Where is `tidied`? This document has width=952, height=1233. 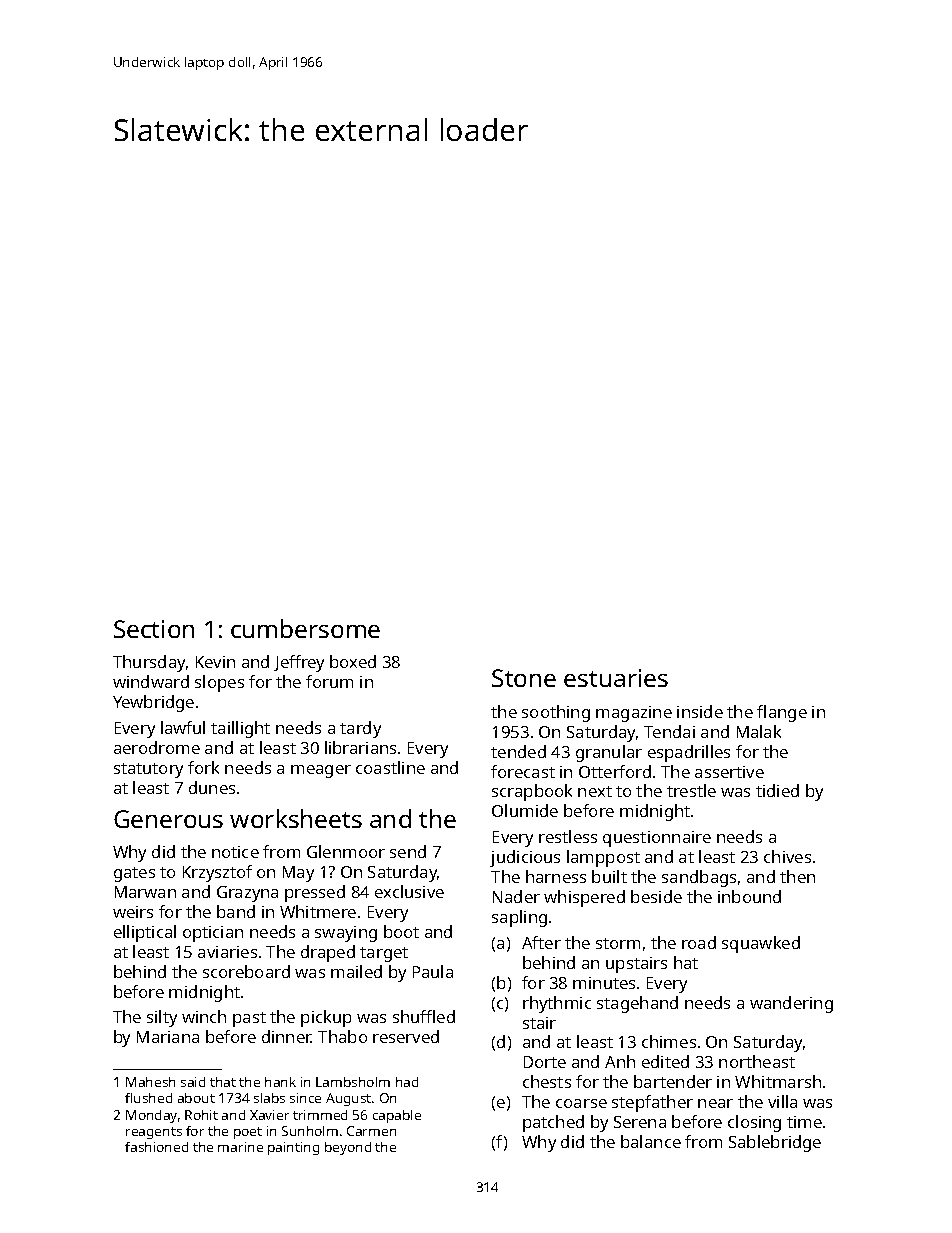
tidied is located at coordinates (777, 790).
